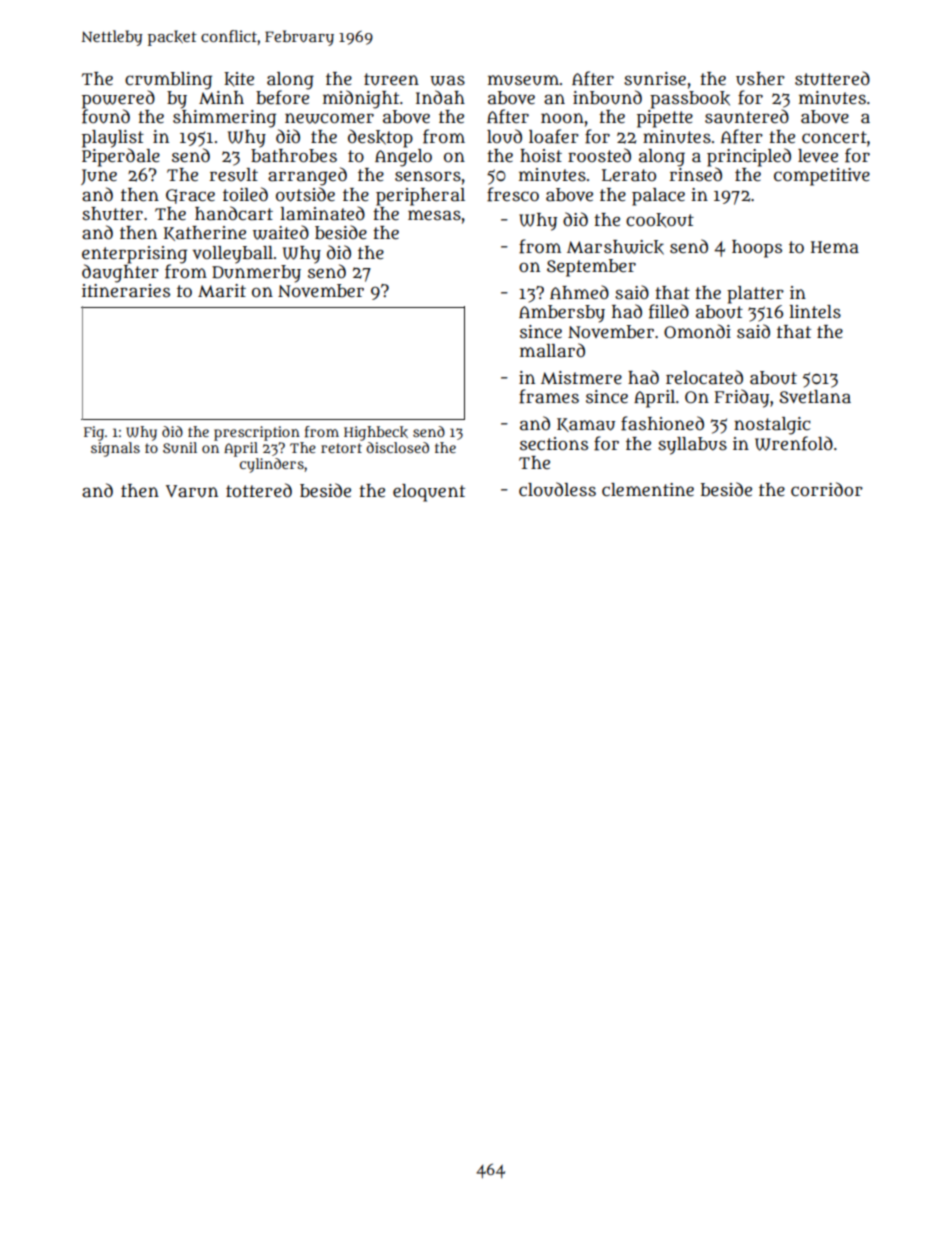 The width and height of the document is (952, 1233). Describe the element at coordinates (192, 491) in the document. I see `Varun` at that location.
